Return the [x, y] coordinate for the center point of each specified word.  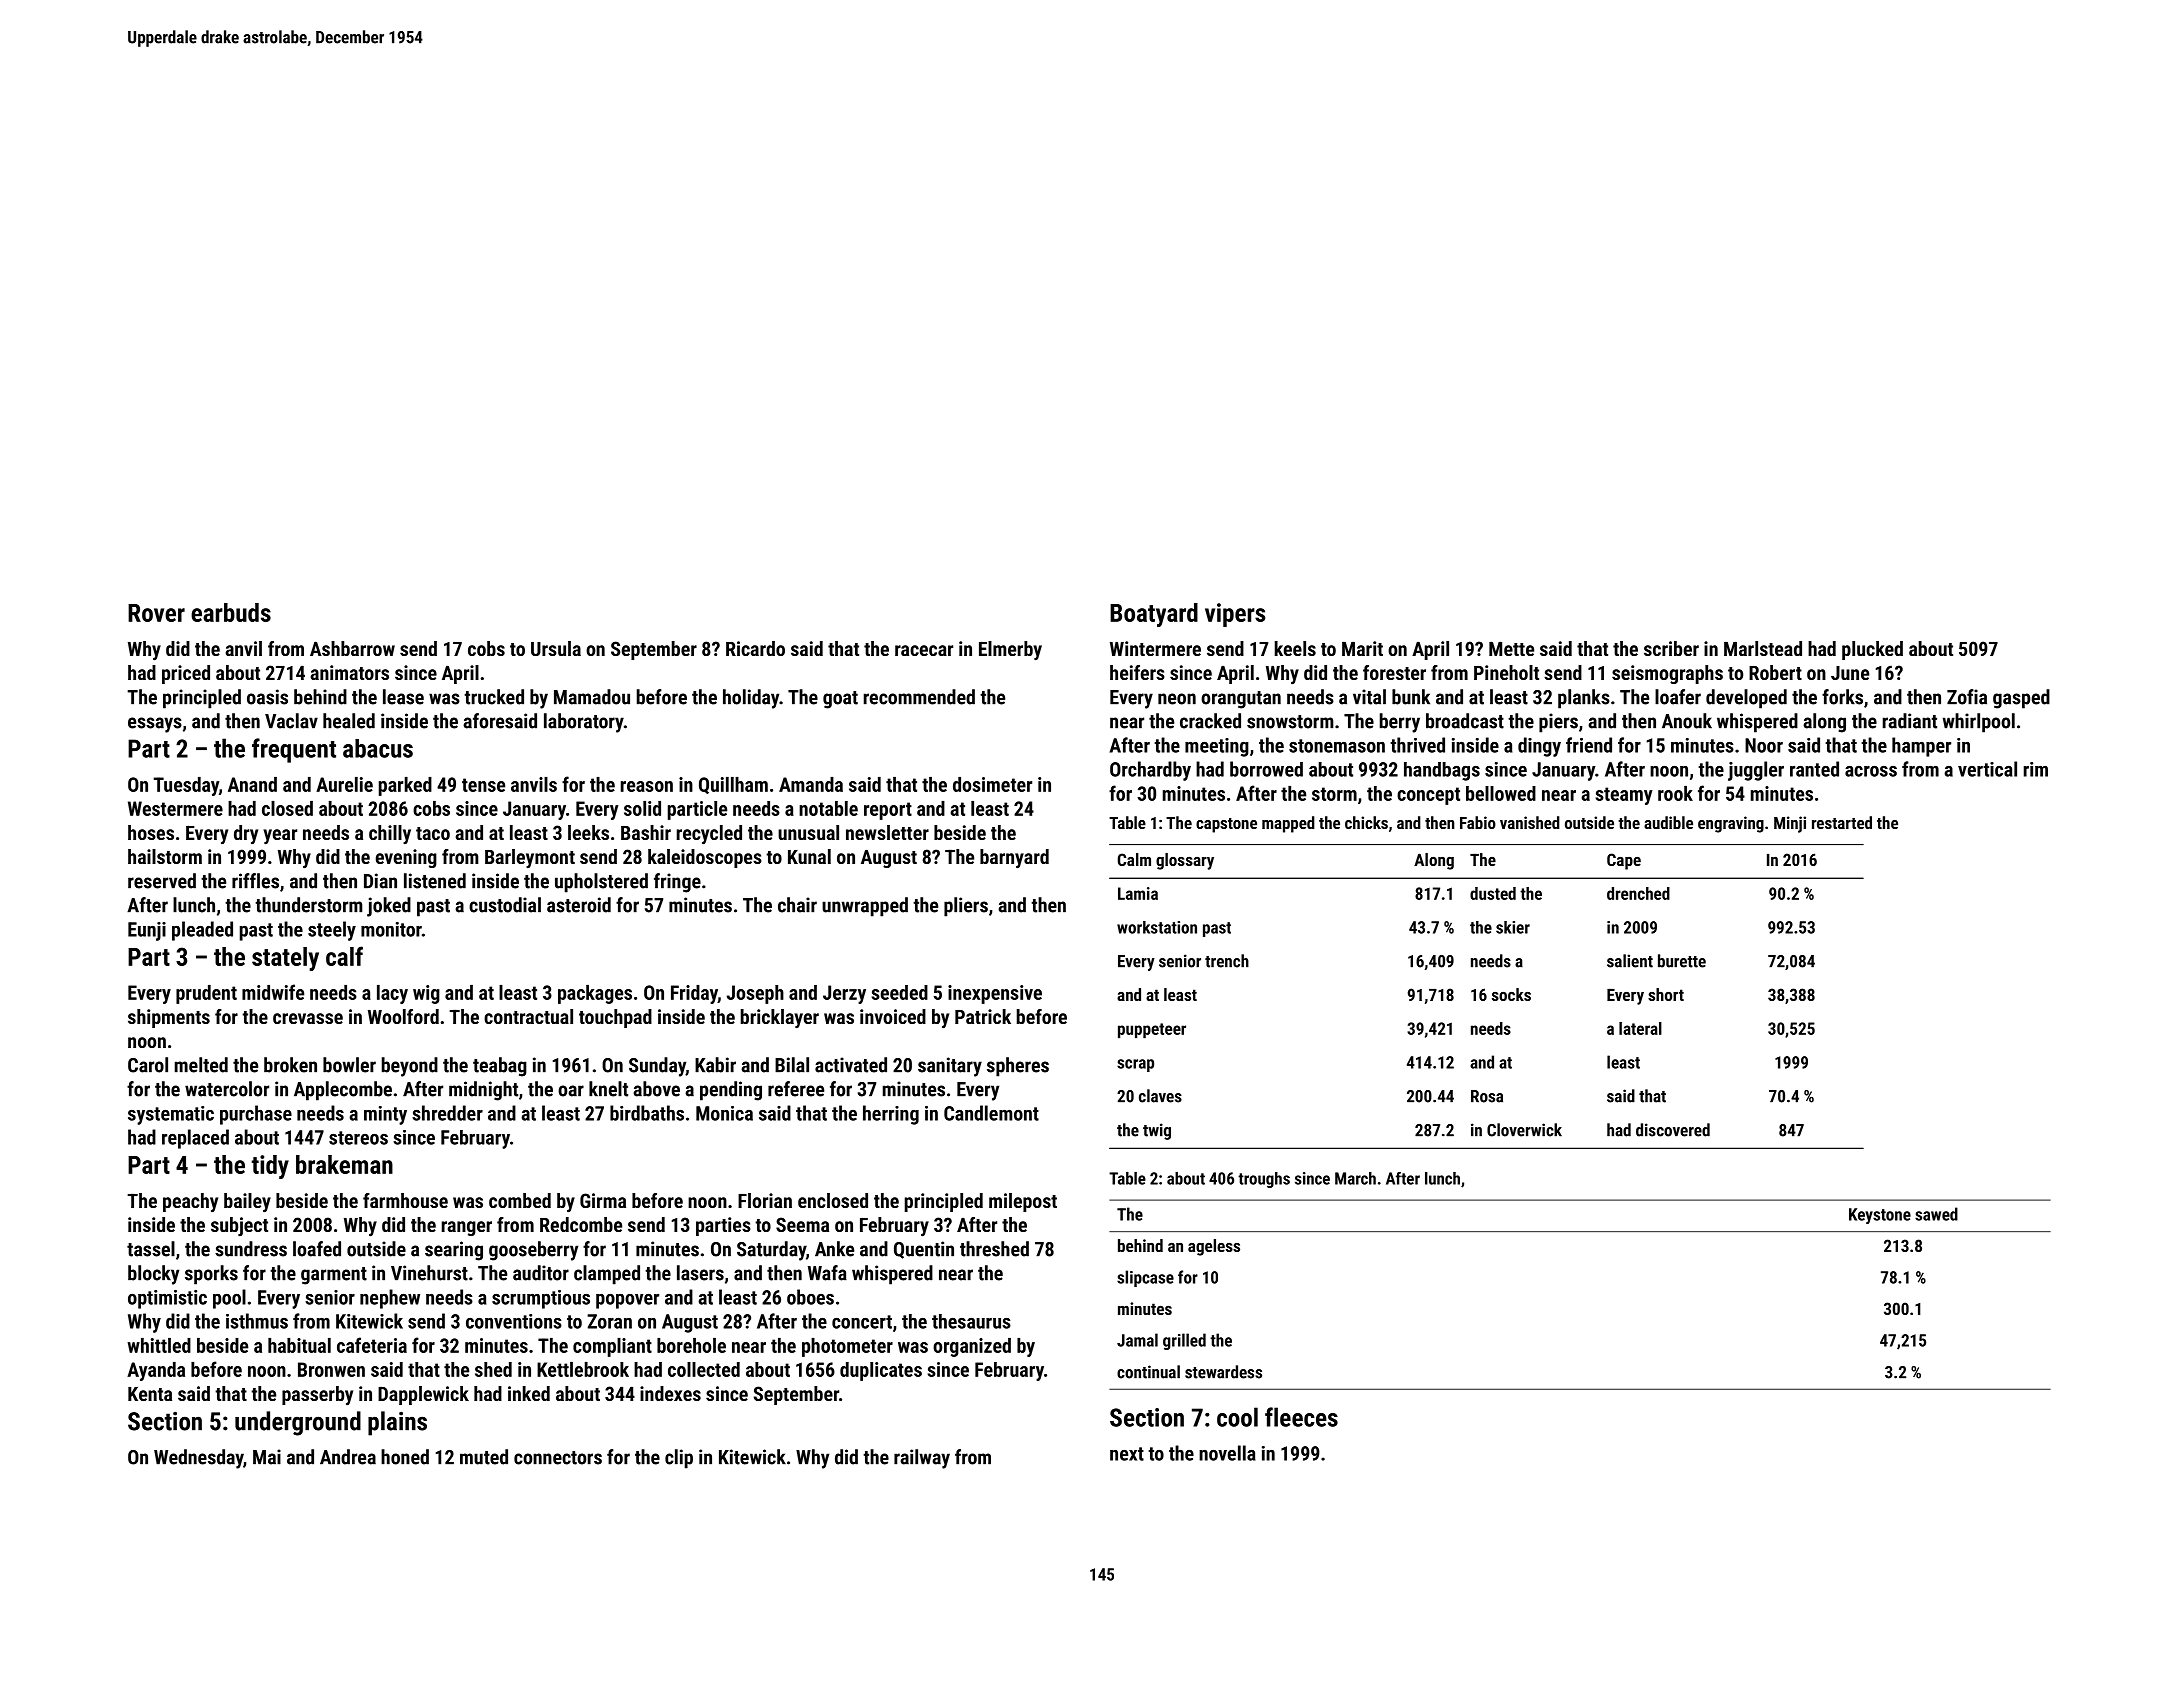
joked [389, 907]
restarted [1842, 822]
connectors [558, 1458]
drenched [1638, 893]
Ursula [556, 648]
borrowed [1266, 769]
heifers [1137, 672]
